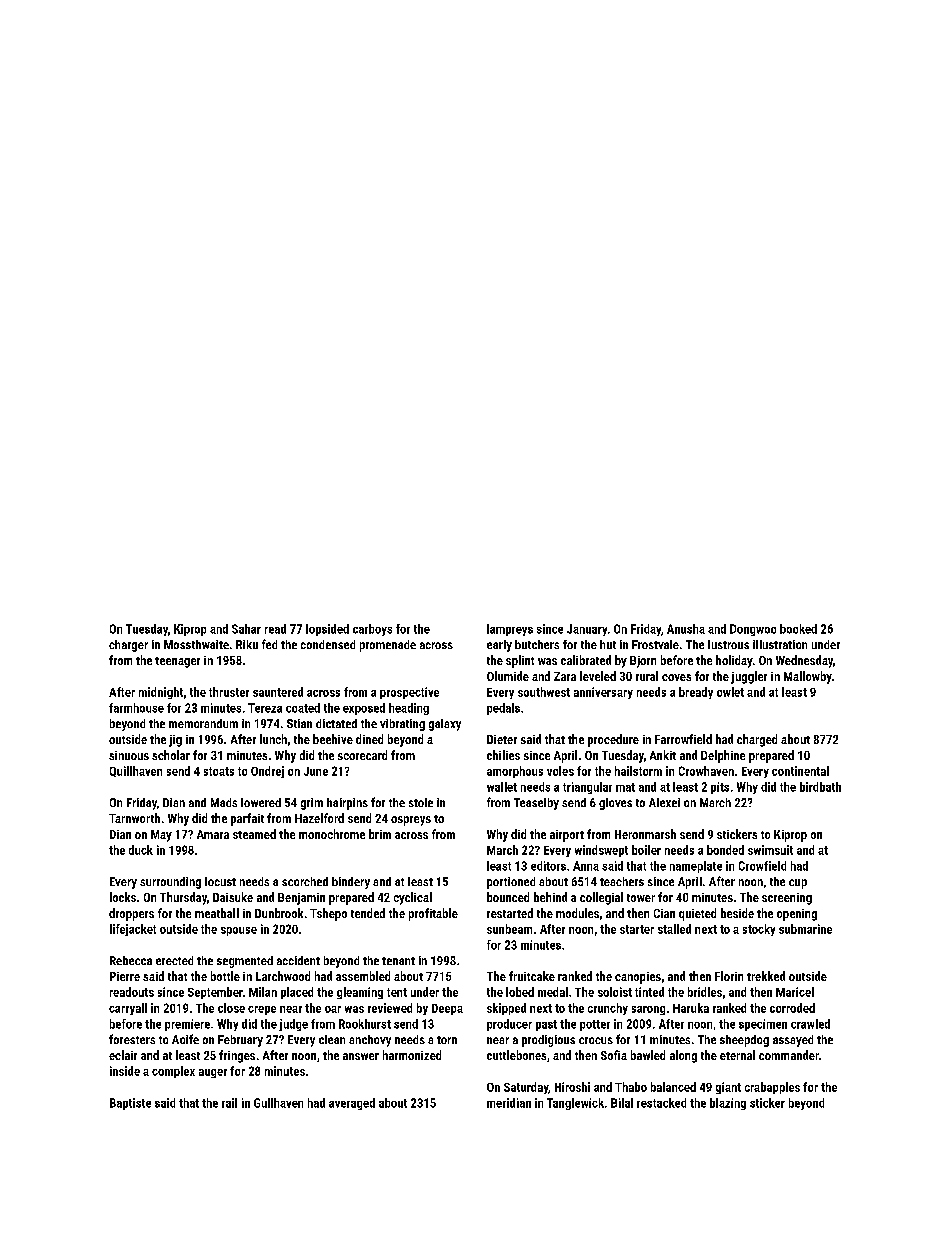 This page has height=1233, width=952. What do you see at coordinates (278, 1103) in the page?
I see `Gullhaven` at bounding box center [278, 1103].
